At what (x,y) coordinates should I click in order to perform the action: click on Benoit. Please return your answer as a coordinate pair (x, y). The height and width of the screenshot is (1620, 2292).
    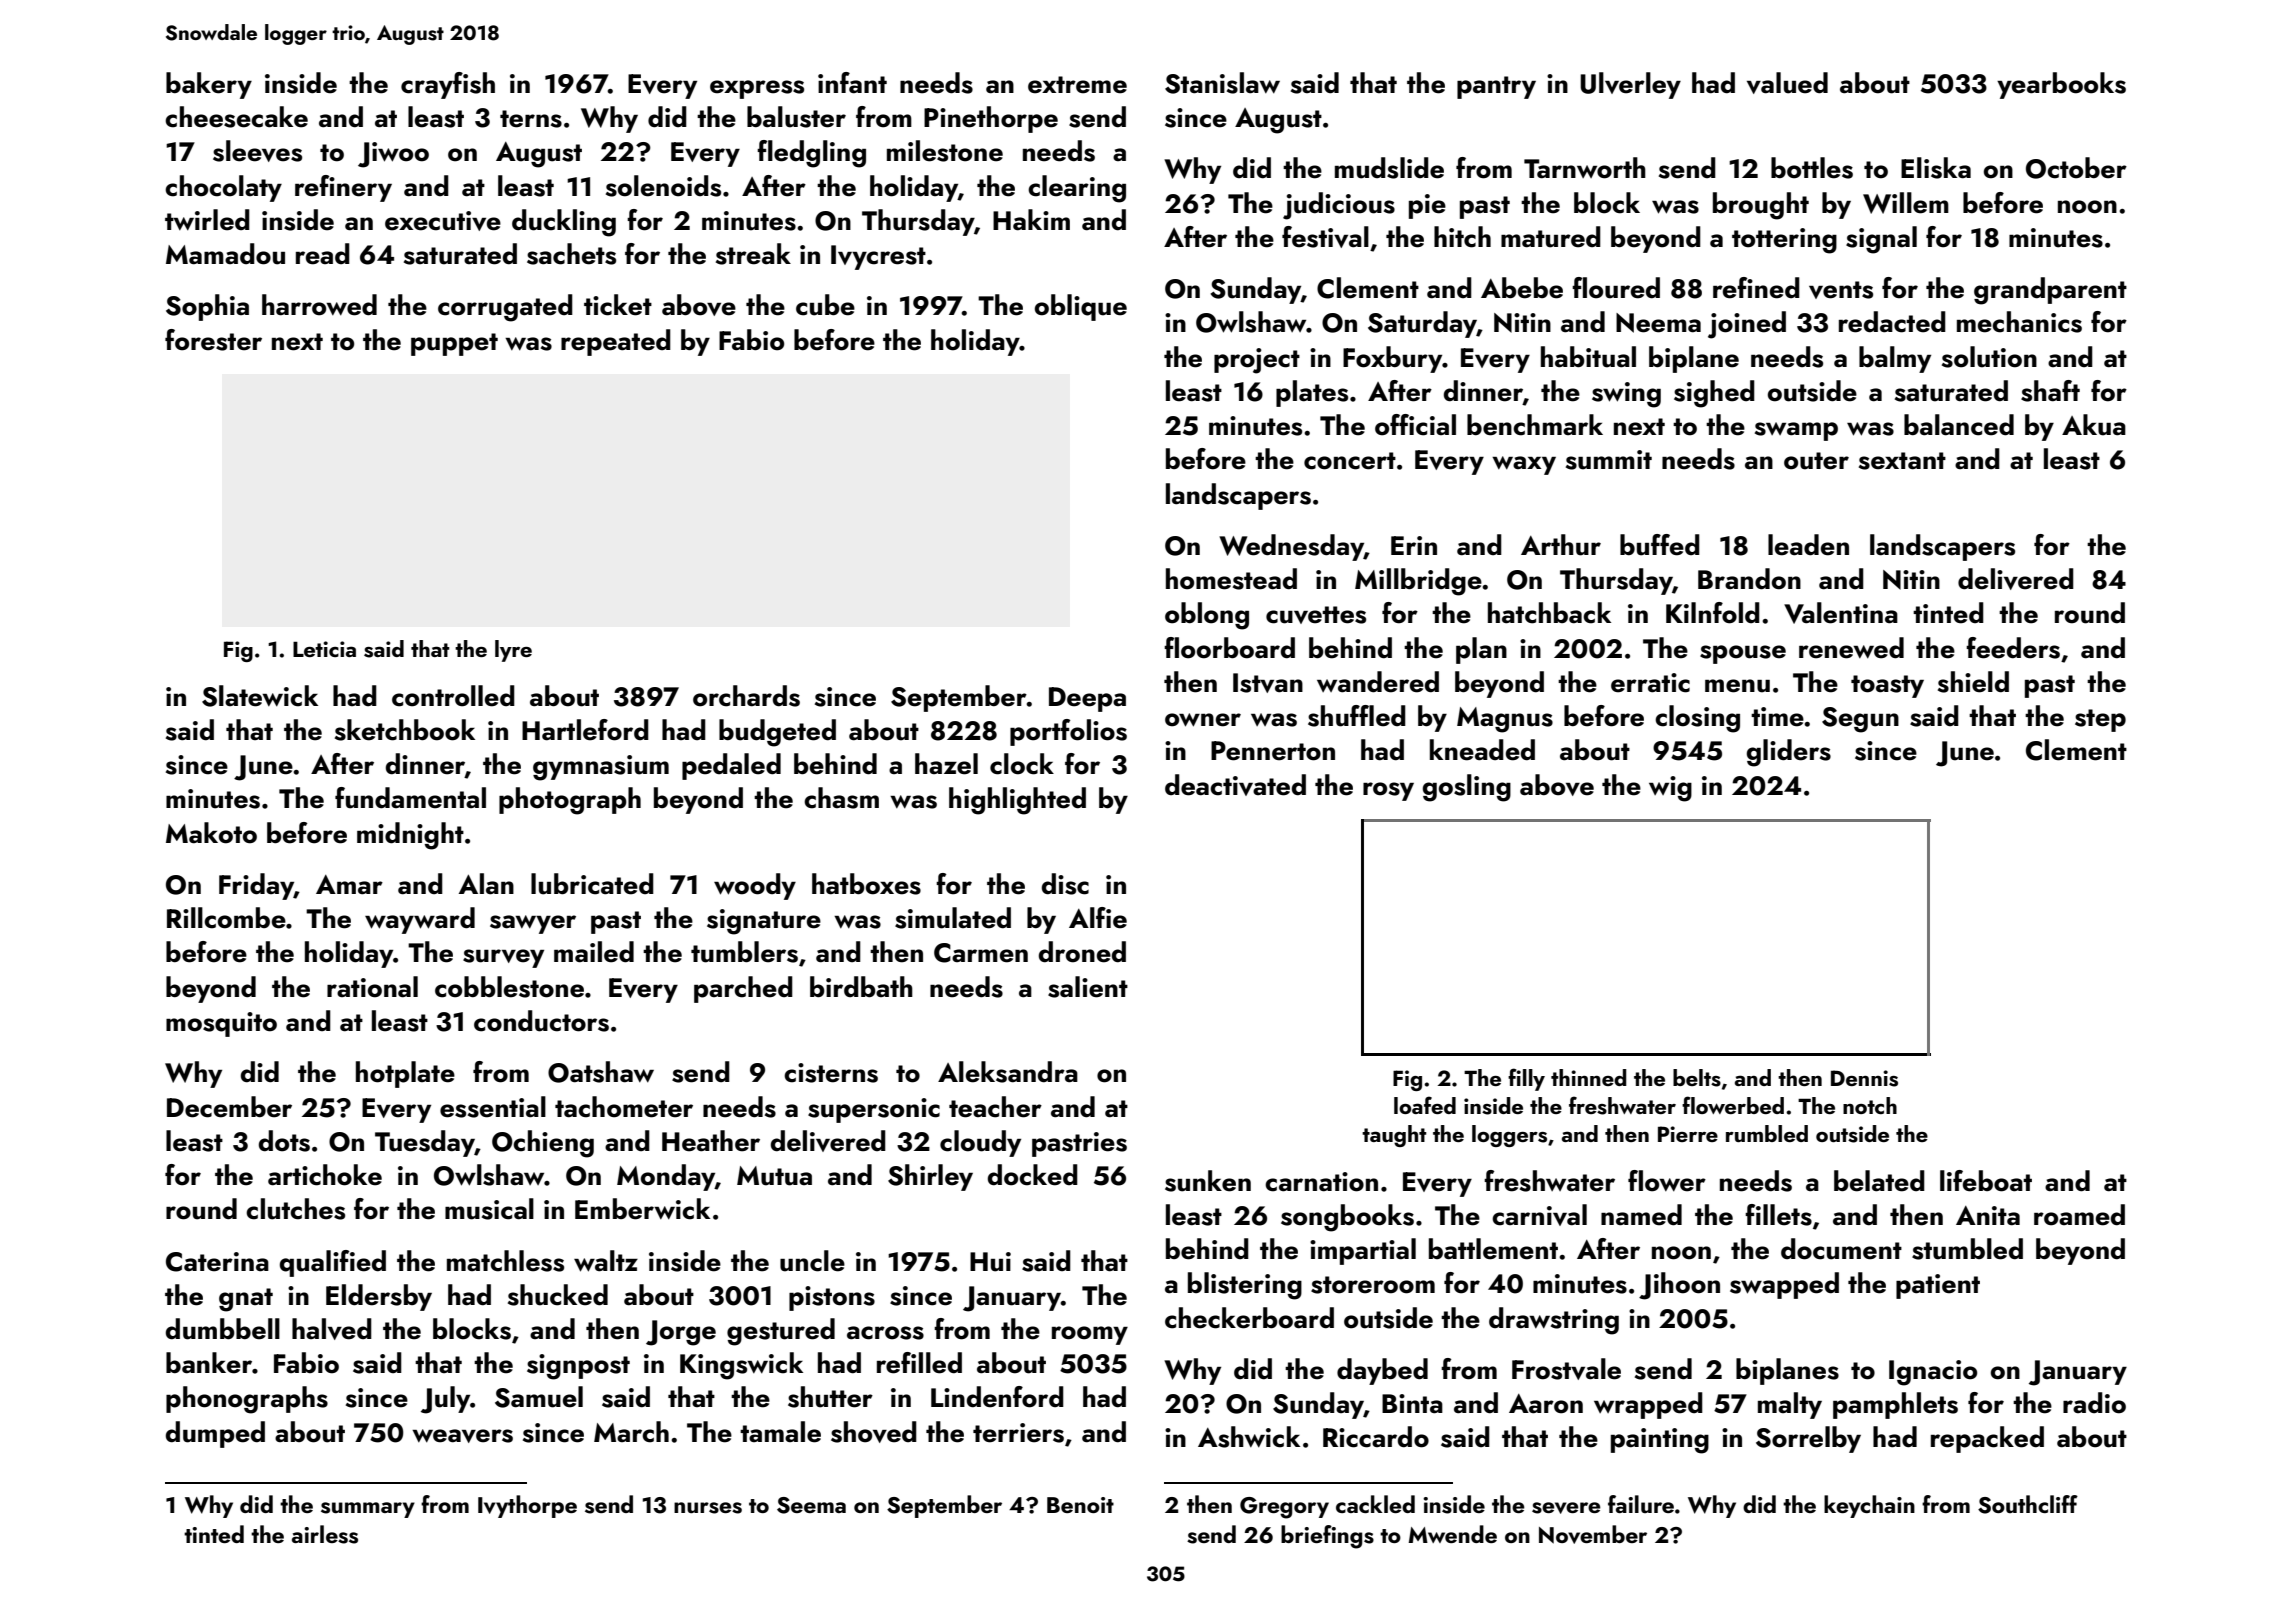
    Looking at the image, I should click on (1080, 1505).
